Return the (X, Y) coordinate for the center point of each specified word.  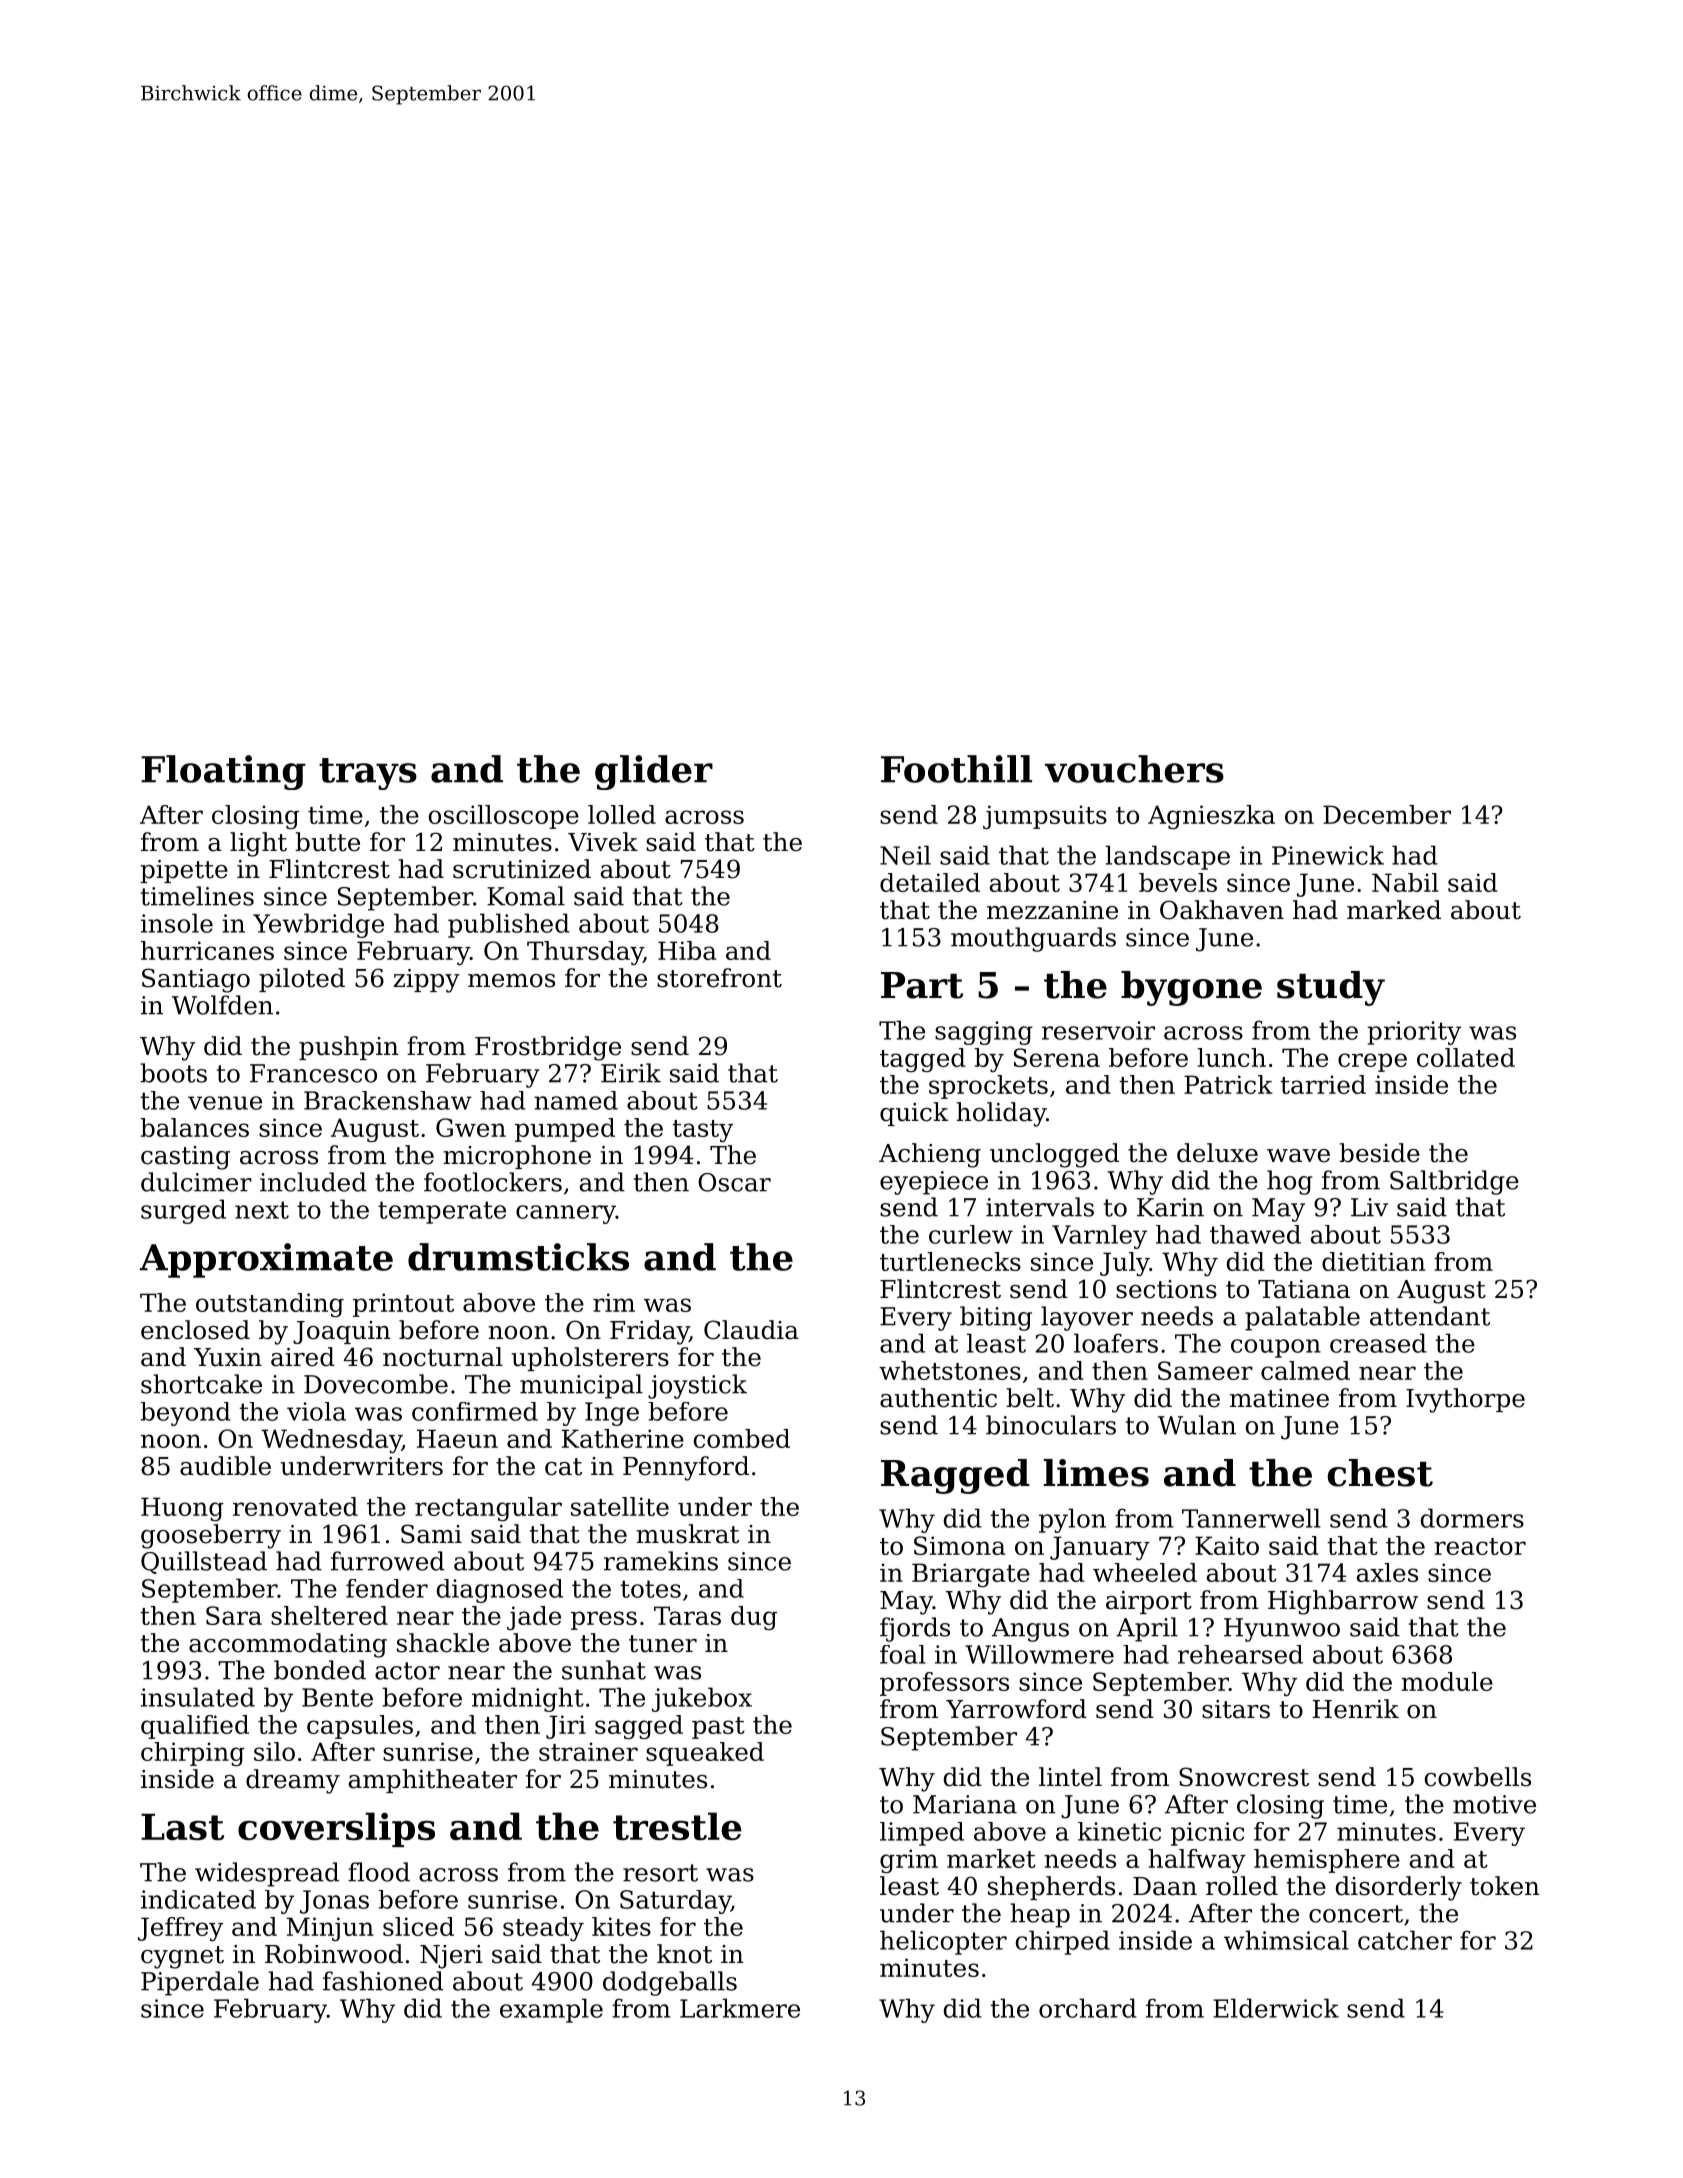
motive (1494, 1804)
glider (654, 772)
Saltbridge (1454, 1182)
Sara (234, 1615)
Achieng (930, 1155)
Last (182, 1827)
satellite (620, 1506)
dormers (1472, 1518)
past (718, 1728)
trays (368, 774)
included (313, 1182)
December (1387, 814)
